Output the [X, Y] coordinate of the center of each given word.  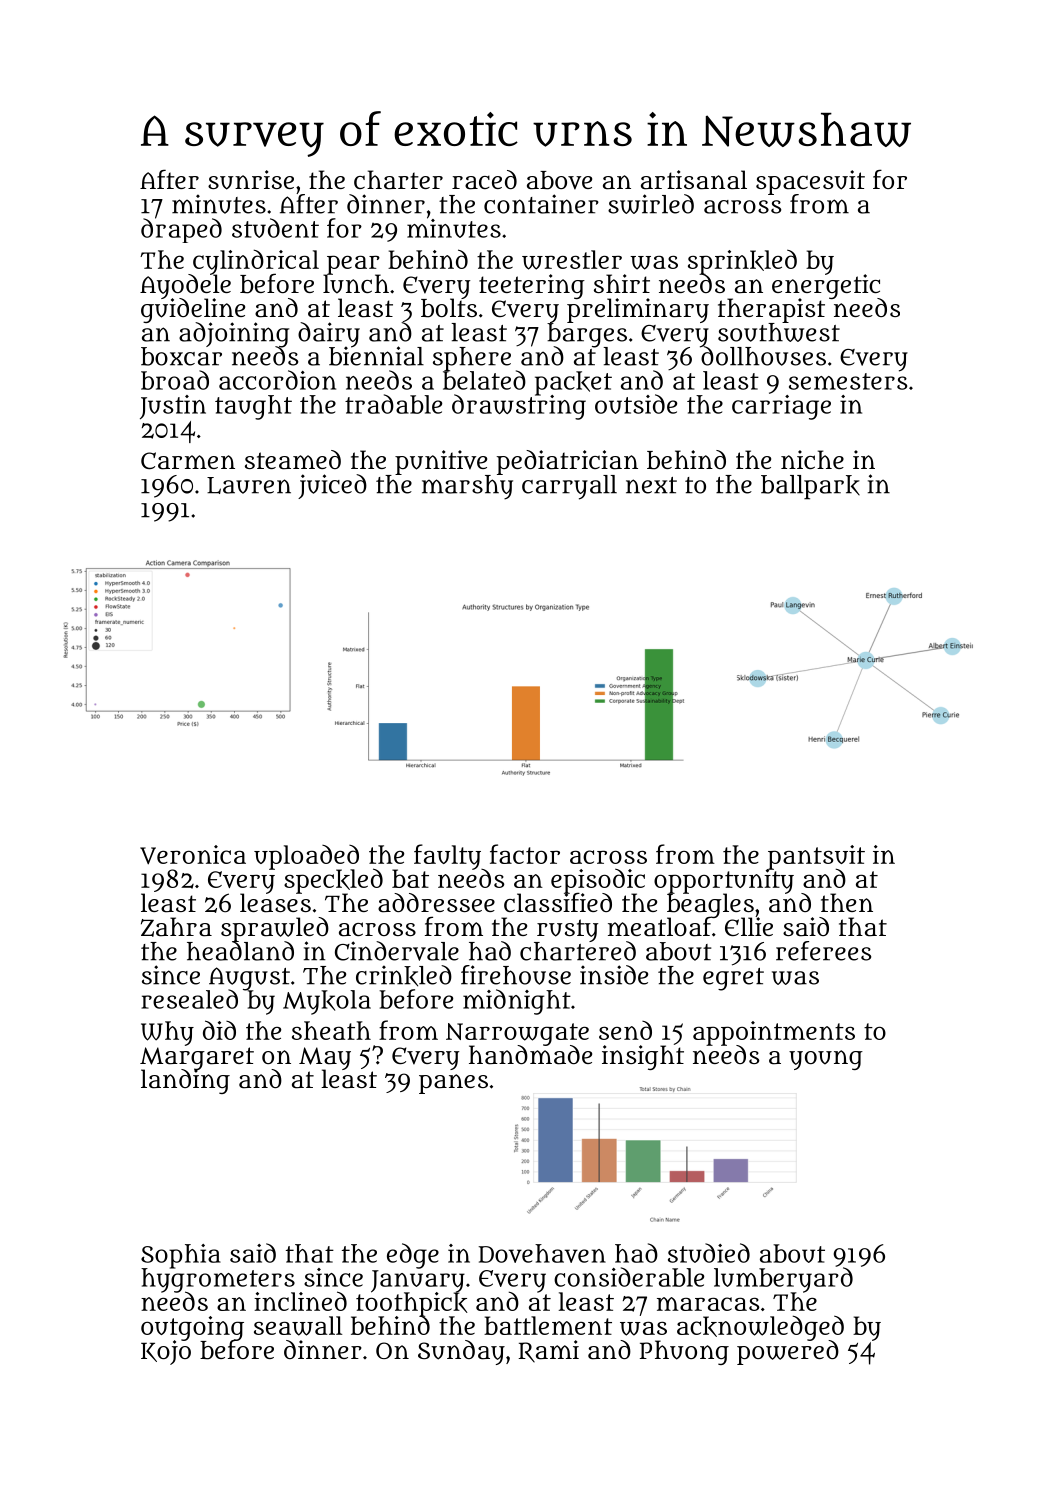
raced [484, 180]
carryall [569, 487]
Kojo [166, 1353]
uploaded [306, 857]
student [275, 228]
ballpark [810, 487]
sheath [331, 1030]
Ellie [749, 926]
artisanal [694, 180]
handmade [530, 1055]
